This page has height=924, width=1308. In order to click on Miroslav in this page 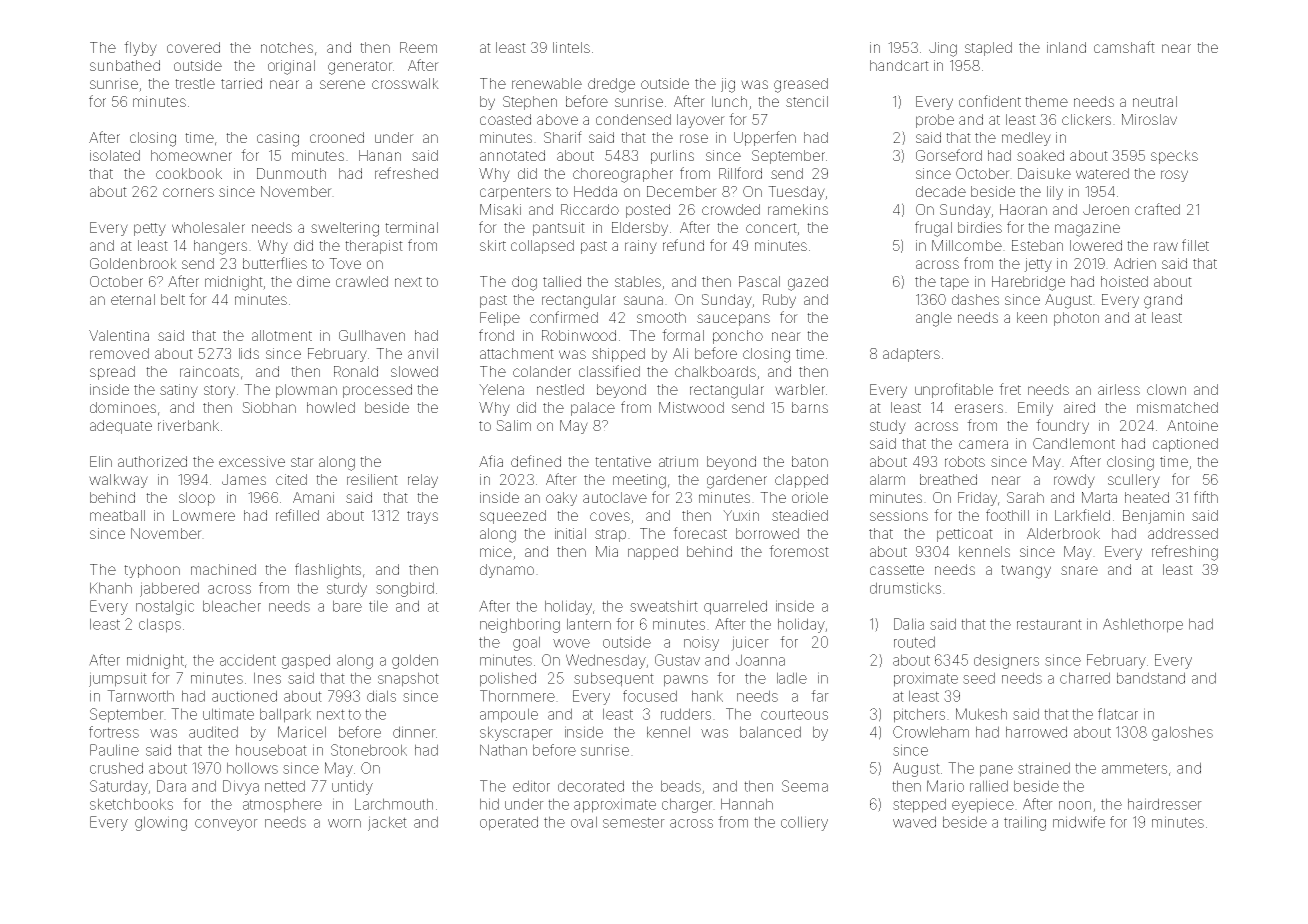, I will do `click(1149, 119)`.
